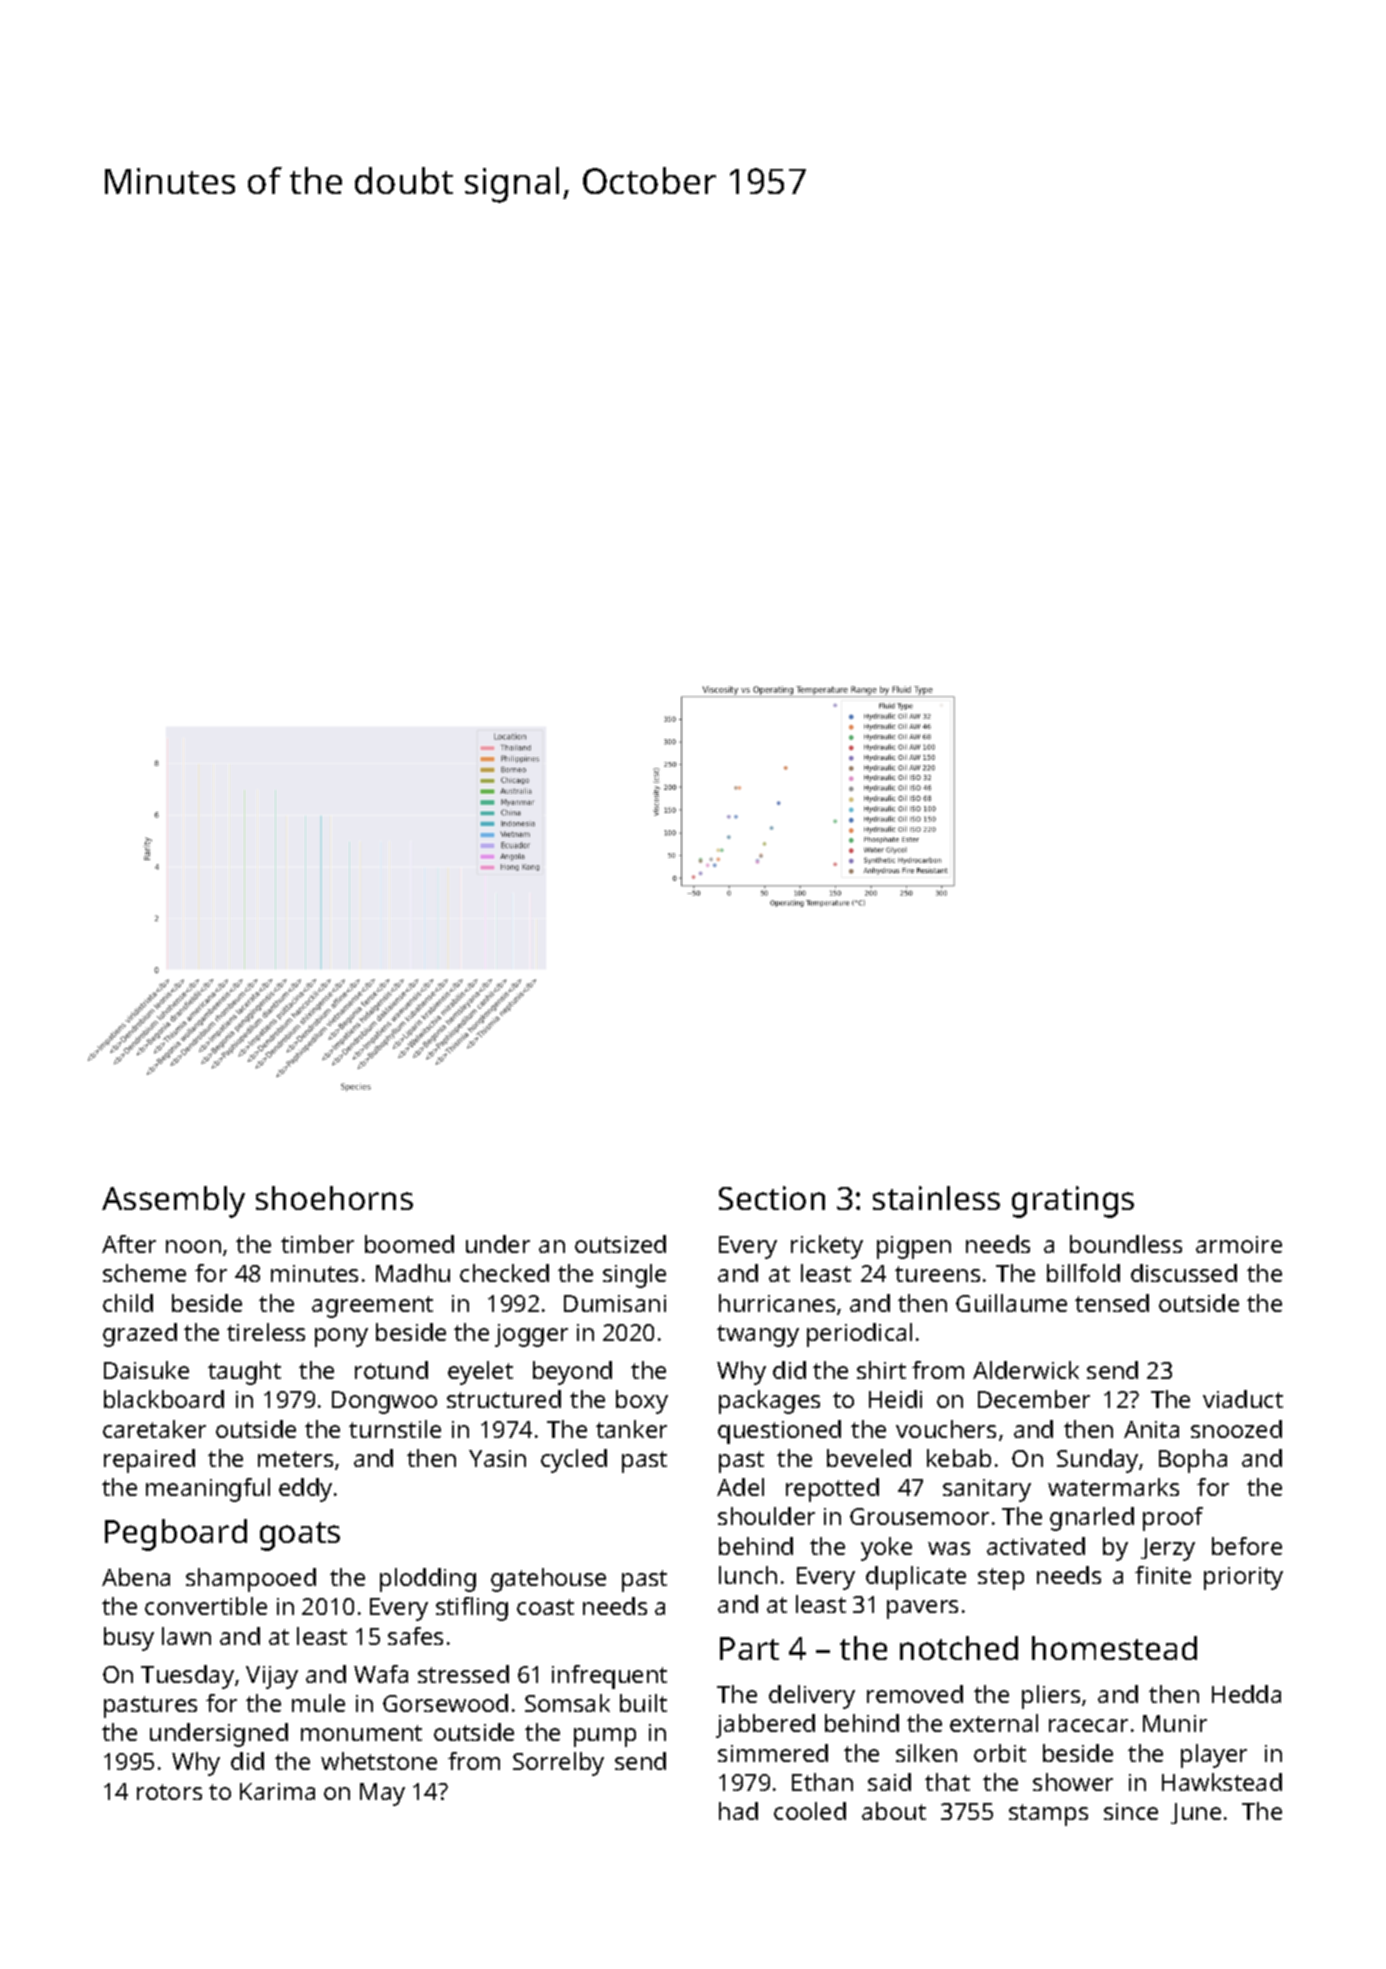 The width and height of the screenshot is (1386, 1969). Describe the element at coordinates (1126, 1244) in the screenshot. I see `boundless` at that location.
